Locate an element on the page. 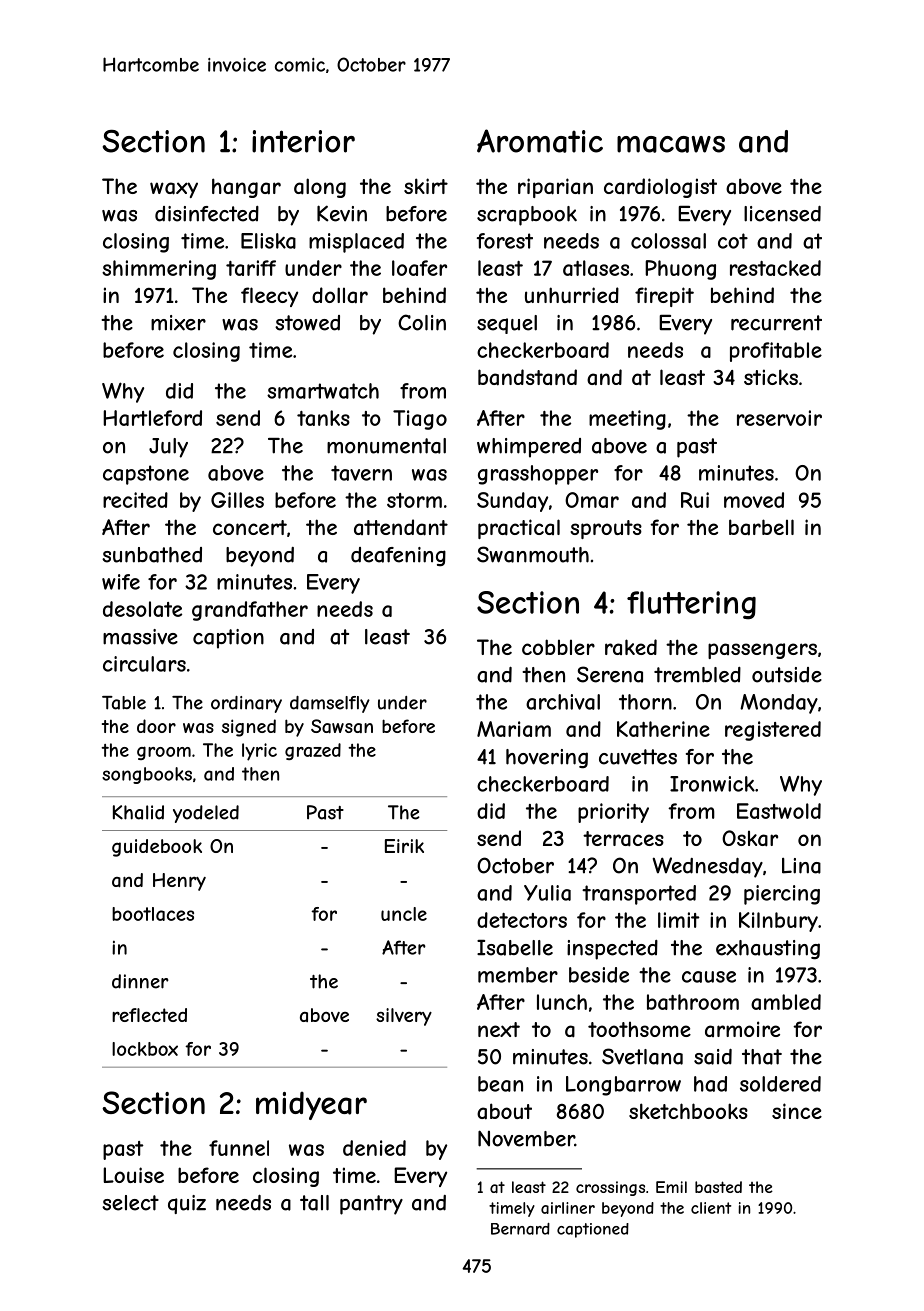  interior is located at coordinates (303, 141).
